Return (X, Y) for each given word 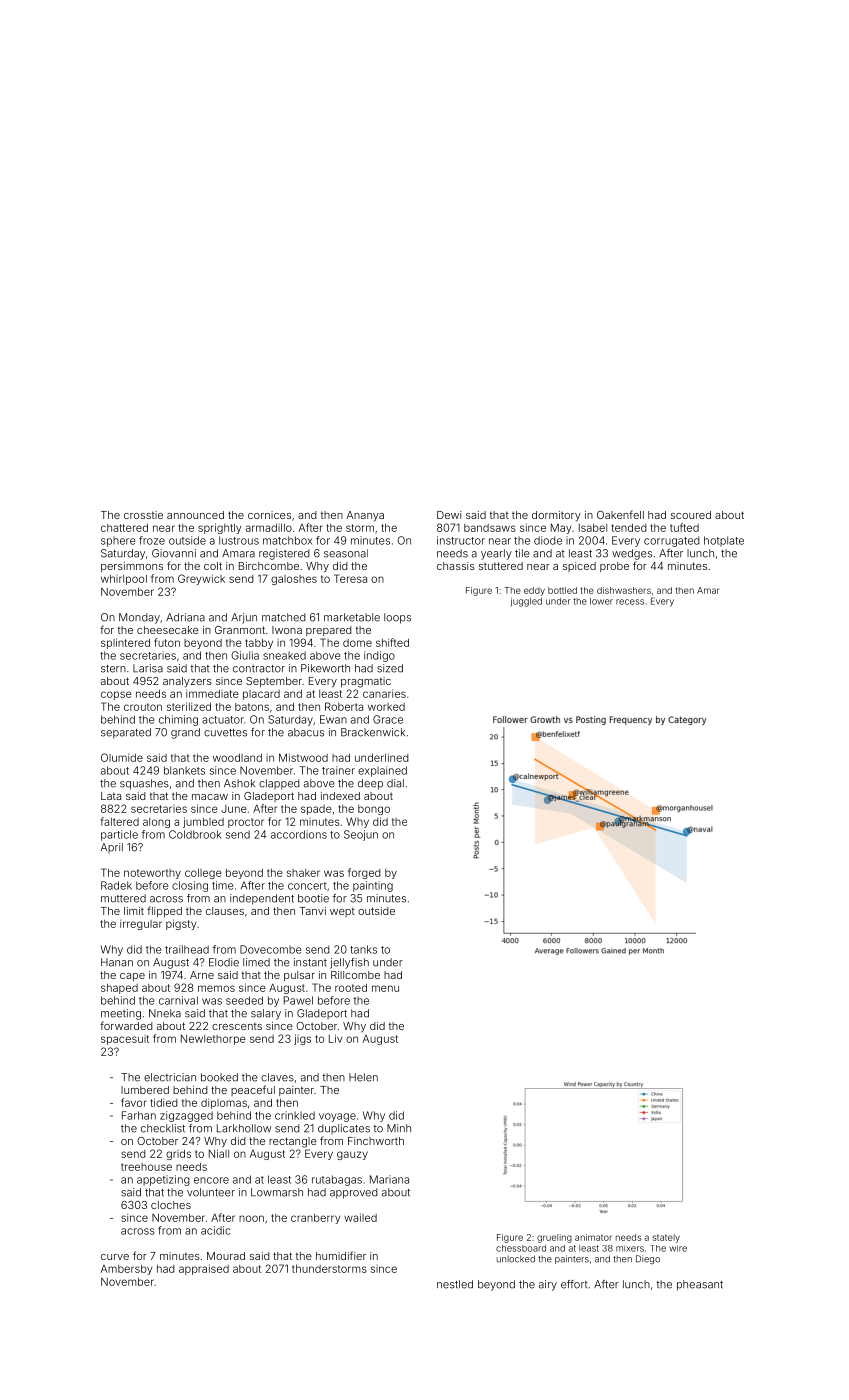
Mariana (389, 1179)
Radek (116, 885)
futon (167, 642)
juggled (526, 602)
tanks (363, 949)
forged (364, 873)
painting (373, 886)
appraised (204, 1269)
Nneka (165, 1013)
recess (630, 602)
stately (666, 1238)
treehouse (146, 1167)
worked (386, 707)
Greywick (201, 579)
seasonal (346, 553)
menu (385, 988)
